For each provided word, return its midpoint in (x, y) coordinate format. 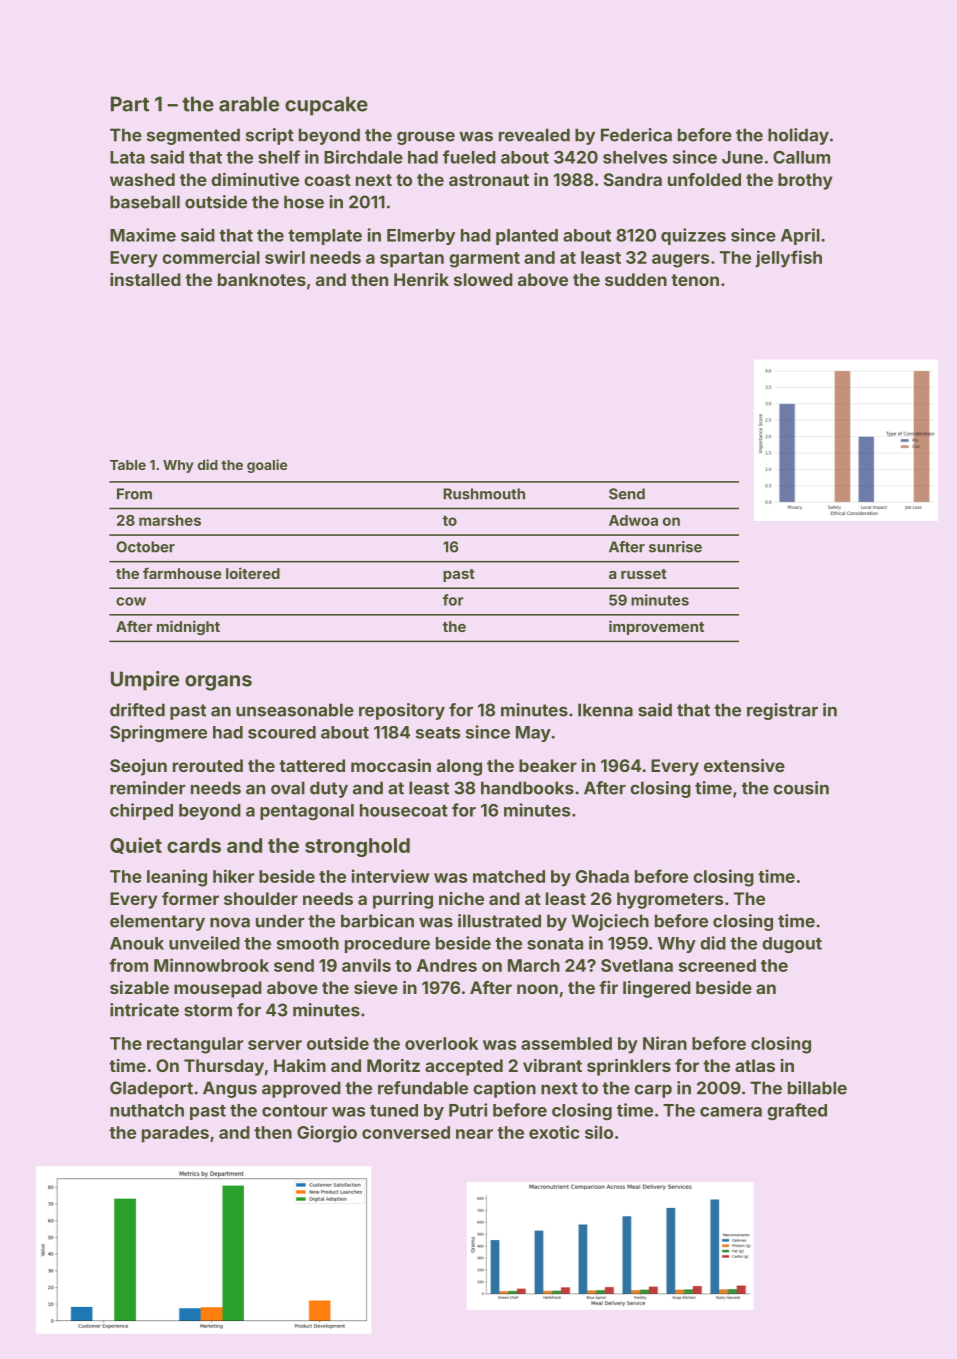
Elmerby (421, 237)
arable (249, 104)
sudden (636, 279)
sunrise (675, 547)
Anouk (137, 943)
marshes (170, 520)
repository (402, 711)
